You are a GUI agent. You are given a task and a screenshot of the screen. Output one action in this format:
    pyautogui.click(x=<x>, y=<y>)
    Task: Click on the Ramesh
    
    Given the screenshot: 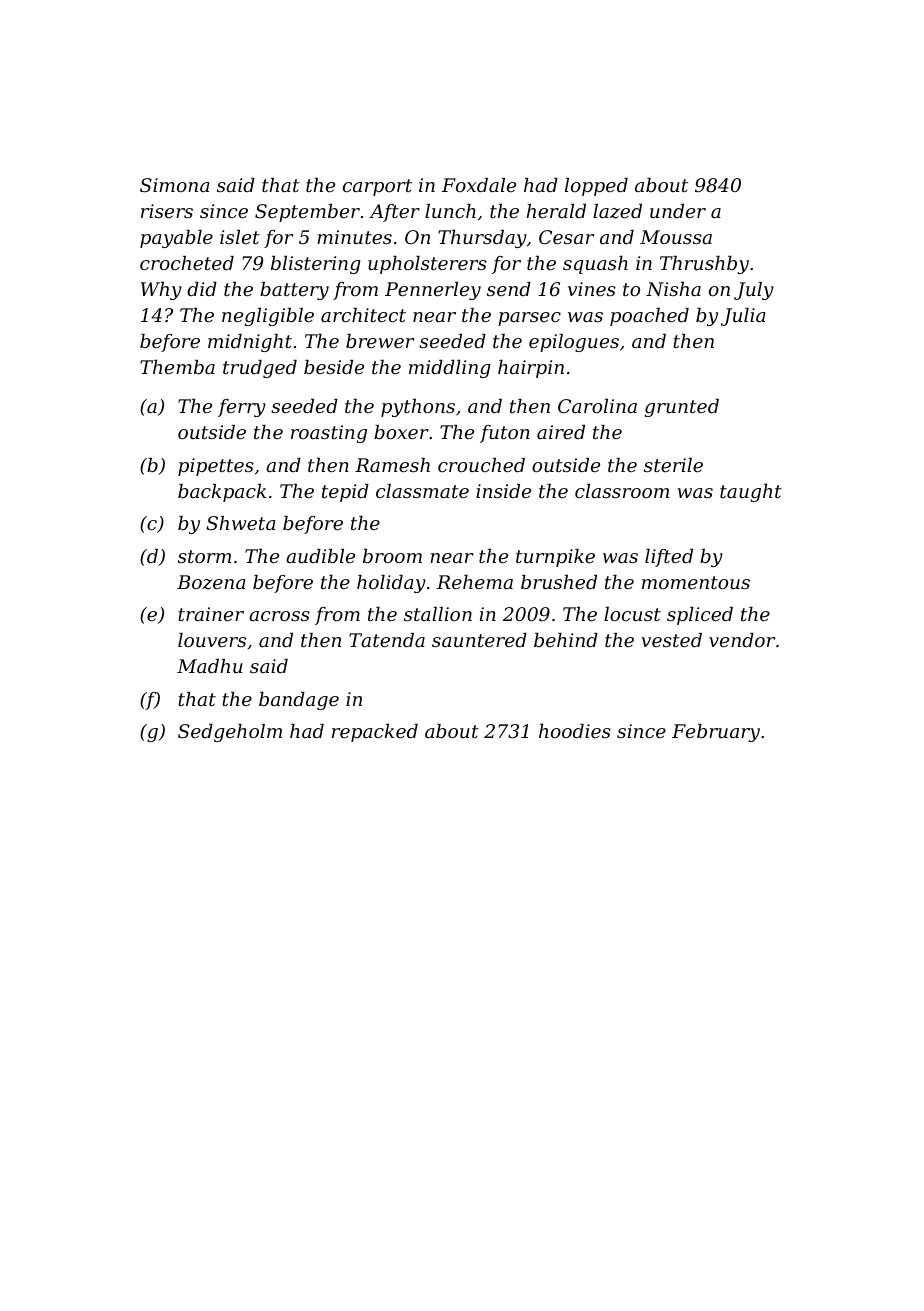 What is the action you would take?
    pyautogui.click(x=392, y=465)
